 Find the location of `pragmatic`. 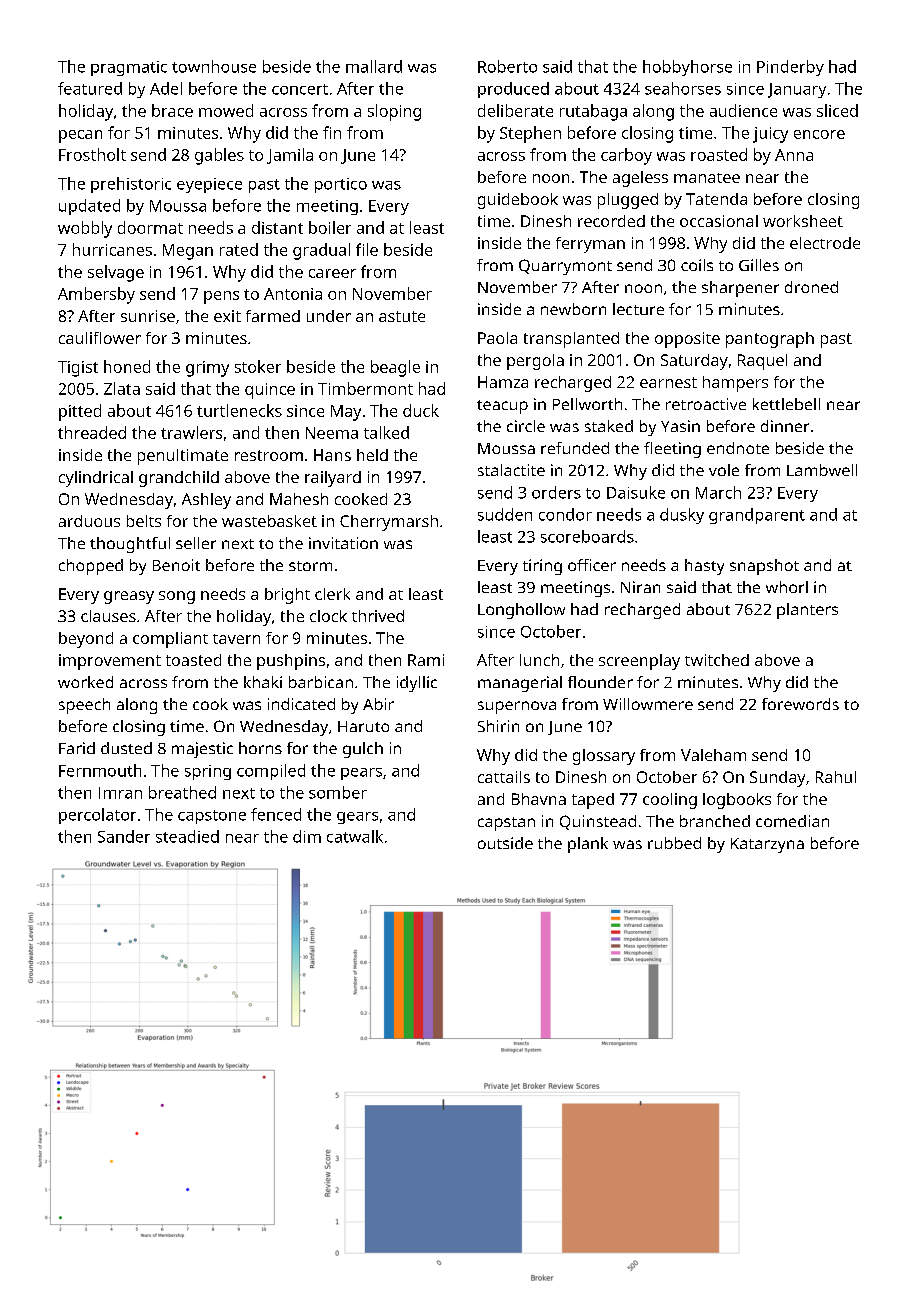

pragmatic is located at coordinates (129, 68).
